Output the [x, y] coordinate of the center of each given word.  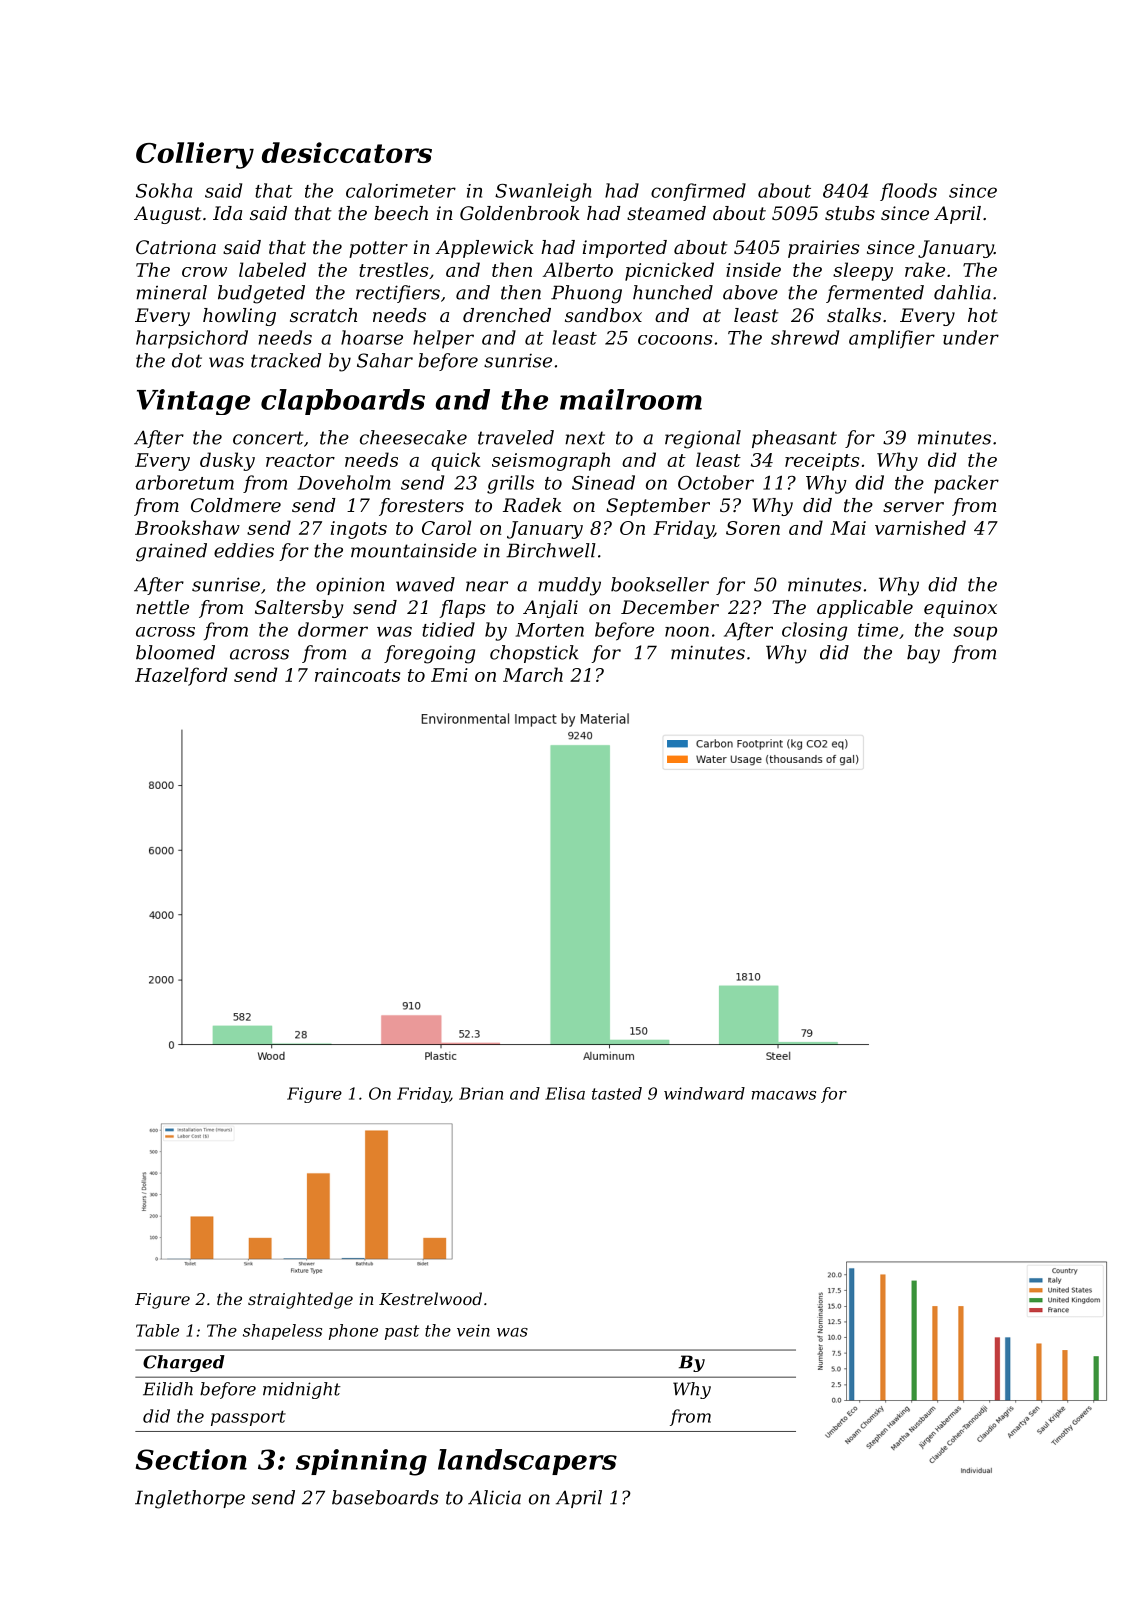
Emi [449, 675]
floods [908, 192]
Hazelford [181, 676]
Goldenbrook [520, 213]
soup [975, 633]
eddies [244, 550]
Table [157, 1330]
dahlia [962, 292]
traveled [516, 437]
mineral [171, 292]
